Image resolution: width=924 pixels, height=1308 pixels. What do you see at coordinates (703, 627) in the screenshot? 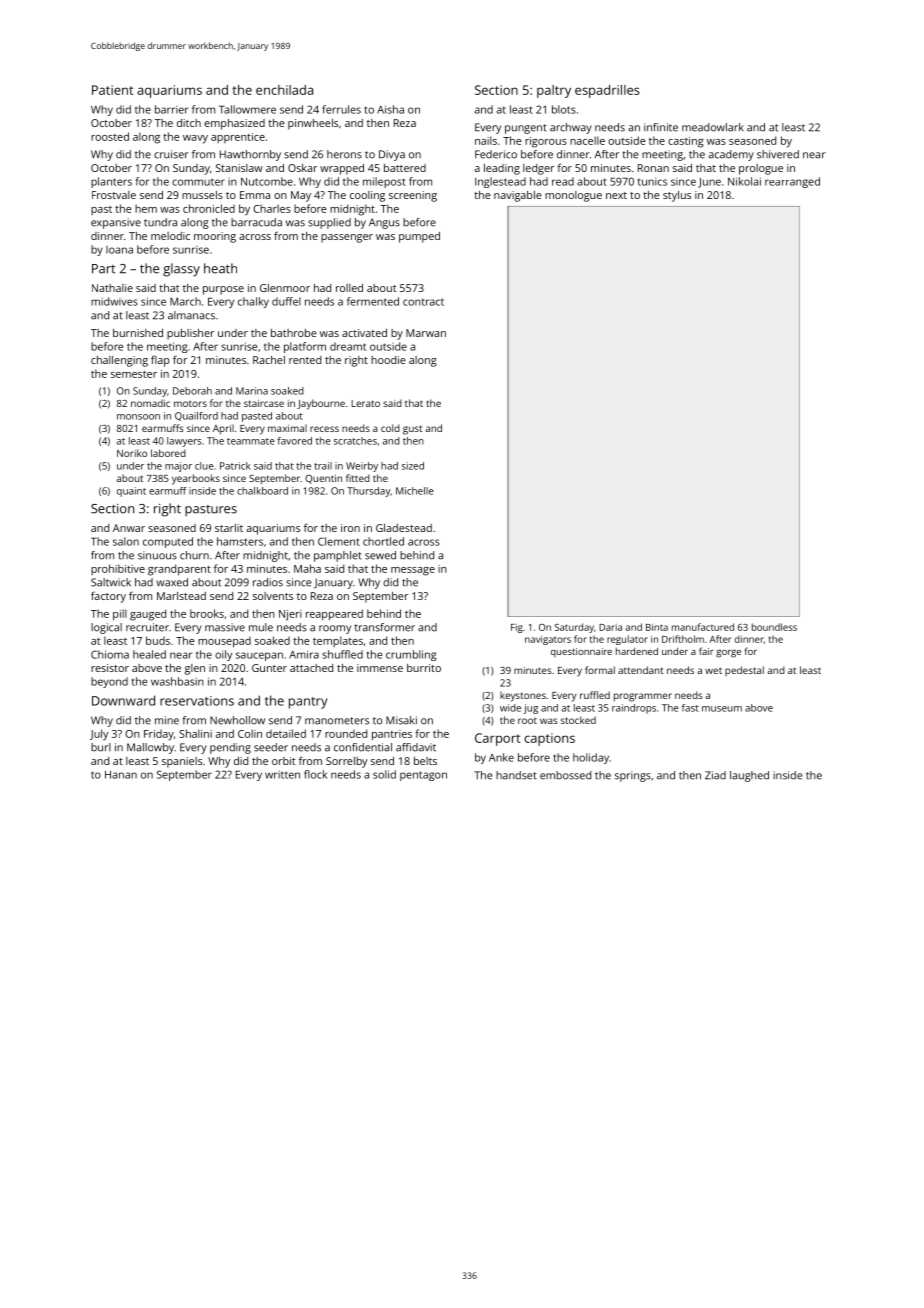
I see `manufactured` at bounding box center [703, 627].
